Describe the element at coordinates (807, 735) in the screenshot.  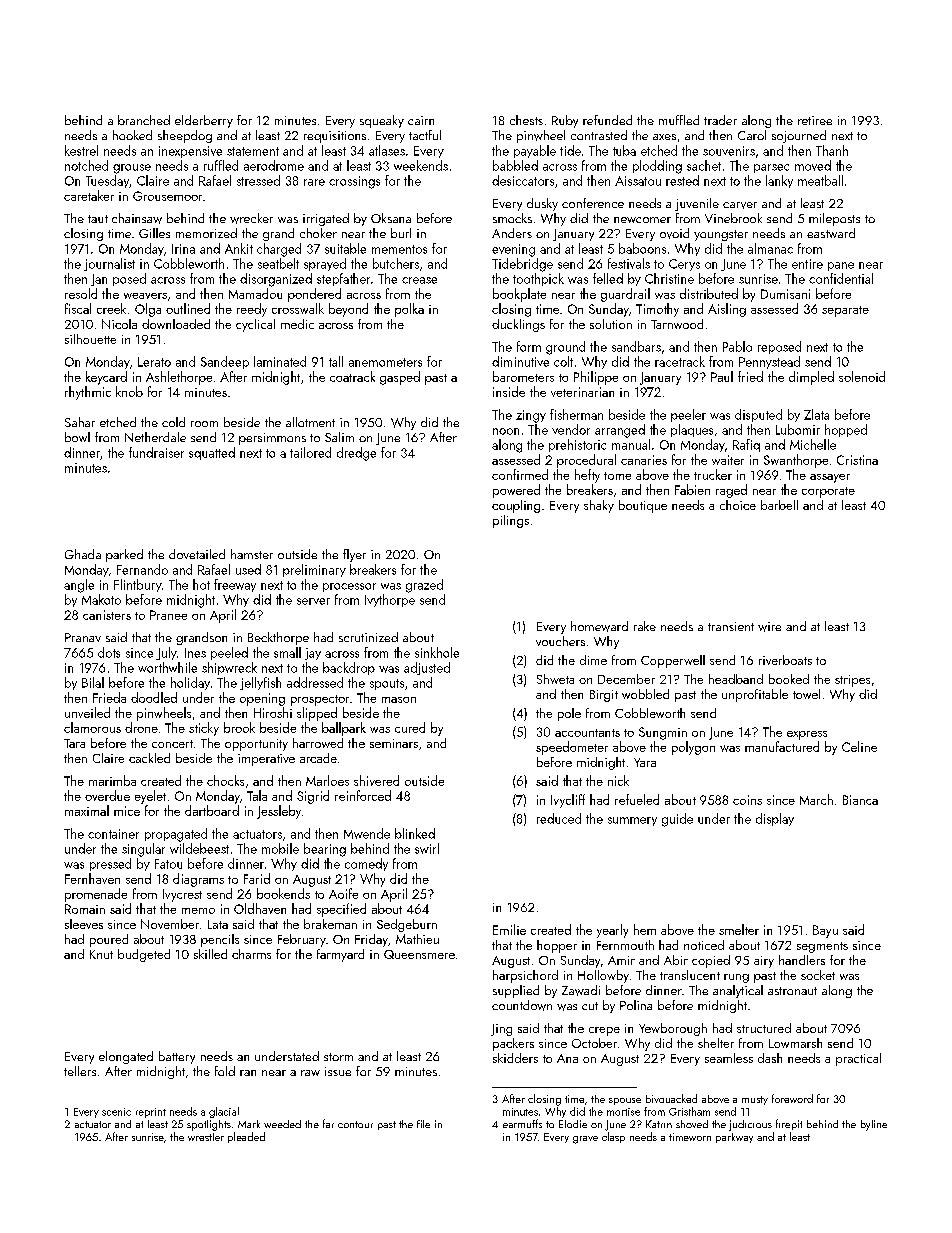
I see `express` at that location.
